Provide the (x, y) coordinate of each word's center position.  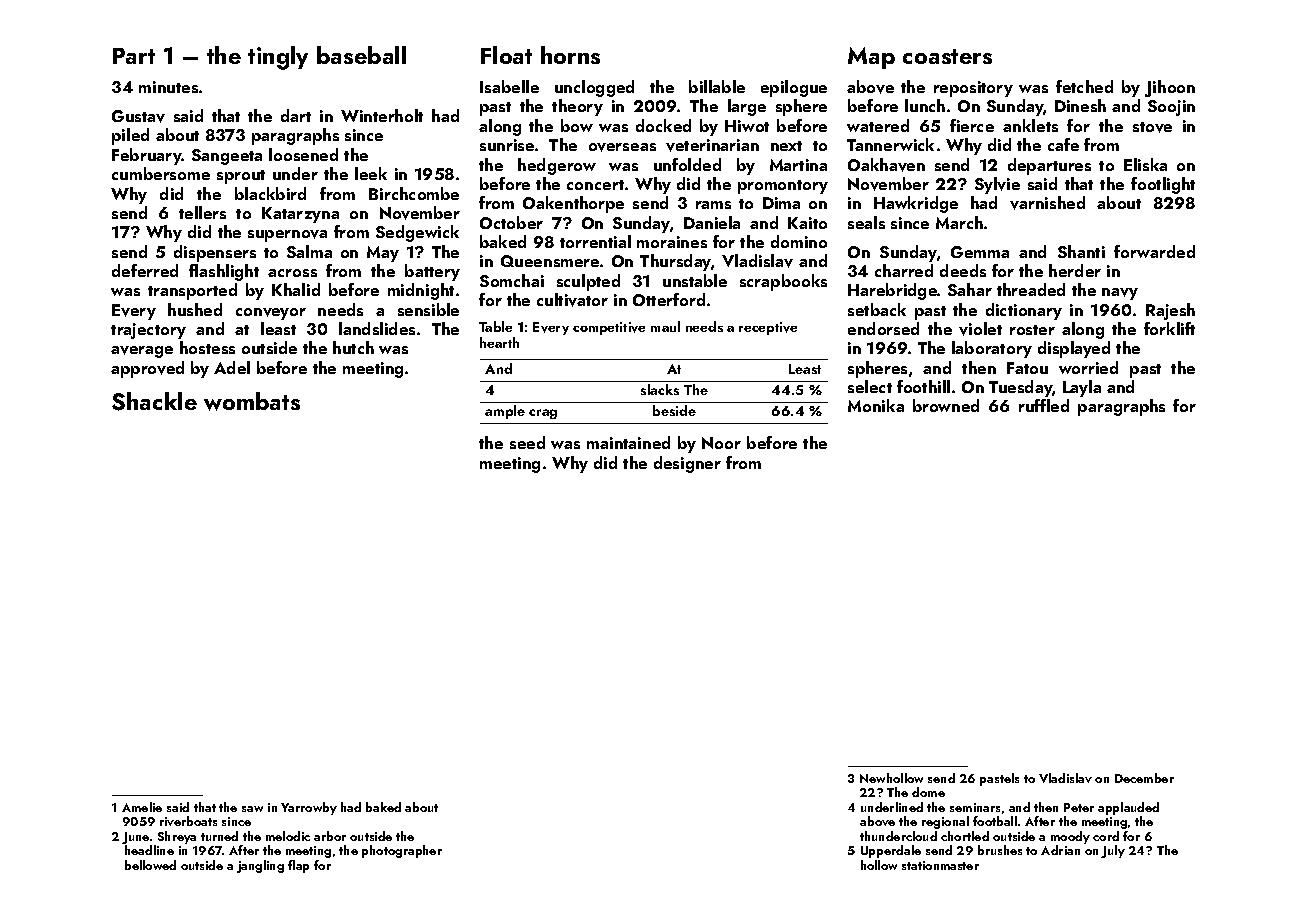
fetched (1084, 86)
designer (687, 464)
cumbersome (161, 173)
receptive (768, 328)
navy (1120, 294)
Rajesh (1170, 311)
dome (928, 792)
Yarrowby (309, 808)
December (1144, 778)
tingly (278, 58)
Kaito (807, 223)
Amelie (142, 807)
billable (717, 86)
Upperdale (891, 851)
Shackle (154, 401)
